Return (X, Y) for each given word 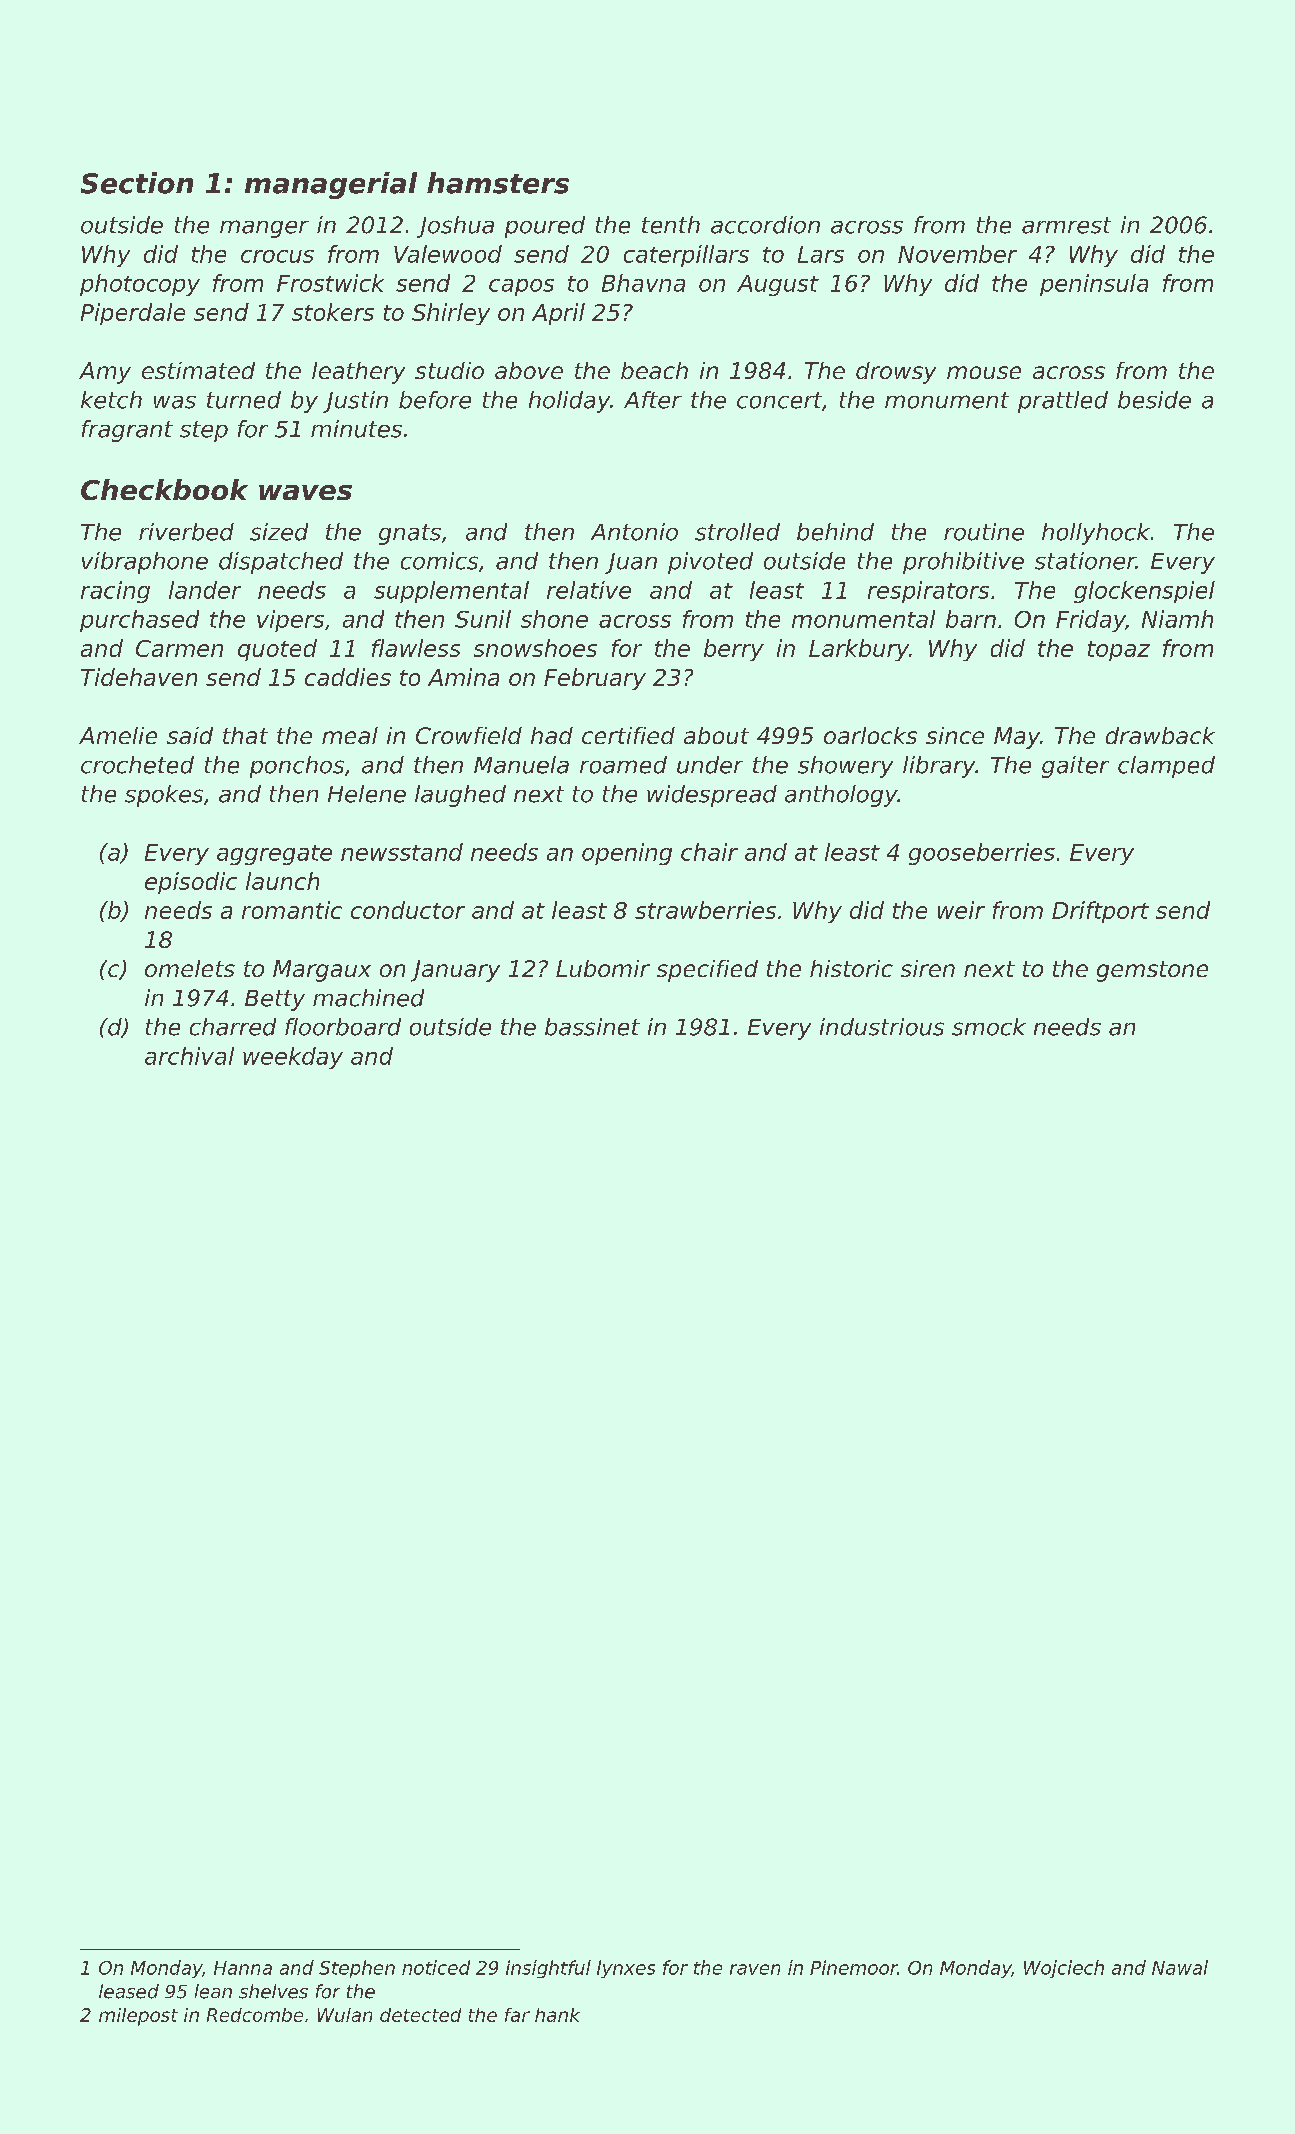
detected (420, 2015)
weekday (293, 1058)
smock (989, 1027)
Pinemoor (854, 1967)
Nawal (1180, 1967)
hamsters (498, 183)
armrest (1066, 225)
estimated (198, 370)
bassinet (592, 1027)
